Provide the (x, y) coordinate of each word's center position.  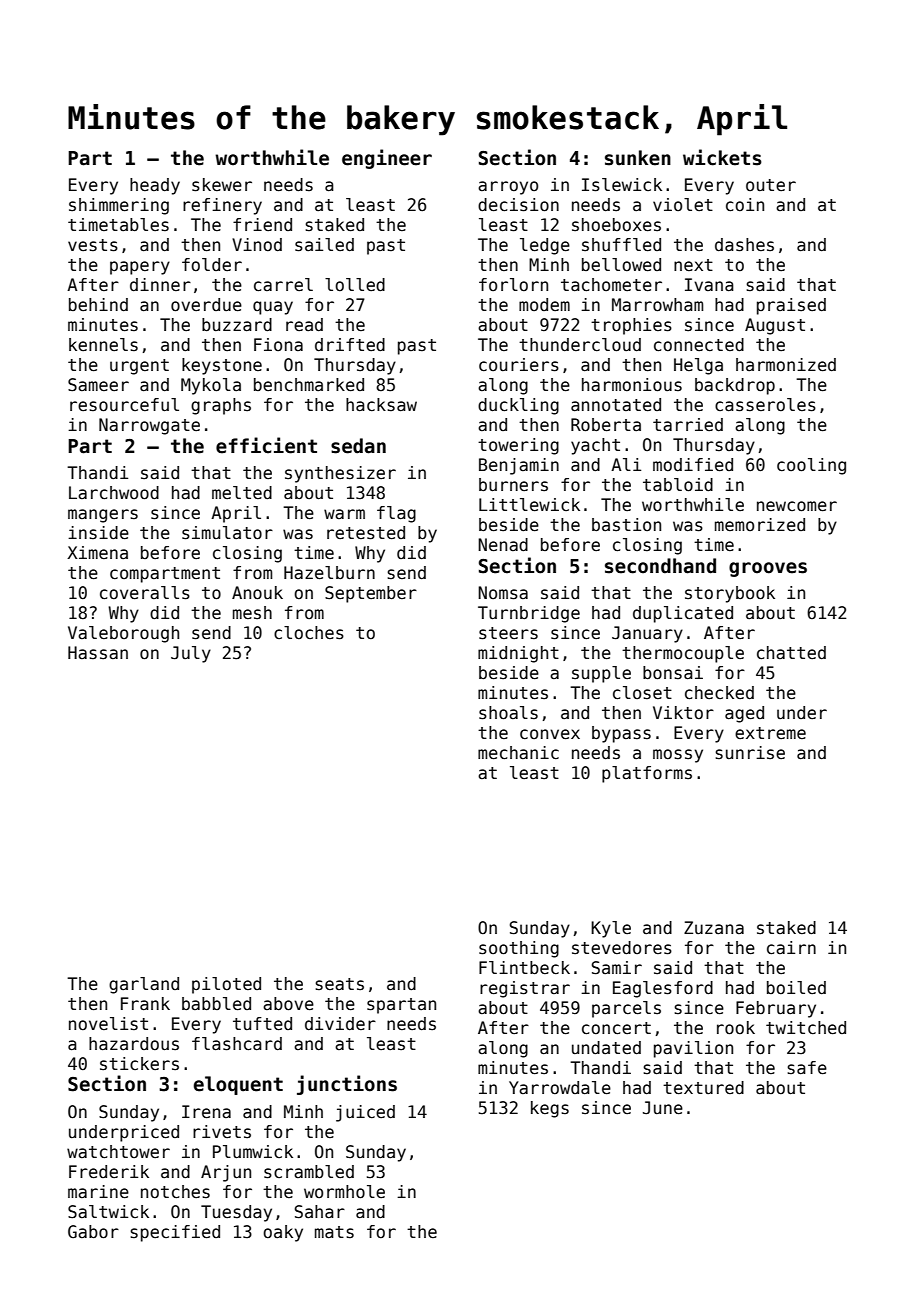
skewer (222, 185)
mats (334, 1232)
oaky (283, 1233)
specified (175, 1233)
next (693, 265)
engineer (387, 159)
